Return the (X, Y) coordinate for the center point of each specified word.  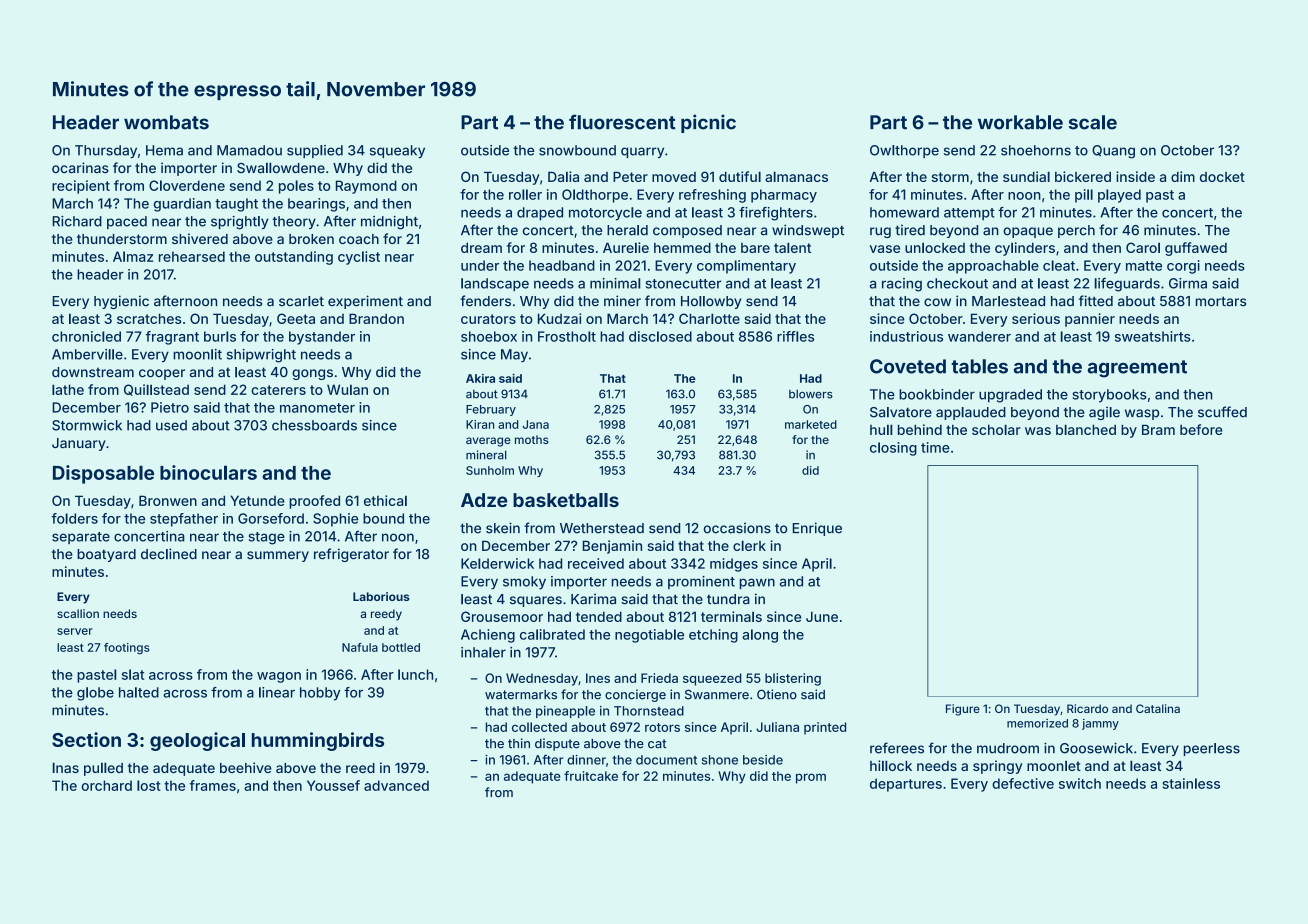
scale (1093, 122)
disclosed (660, 336)
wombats (166, 122)
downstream (93, 372)
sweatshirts (1153, 336)
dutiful (740, 176)
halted (139, 692)
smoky (524, 583)
